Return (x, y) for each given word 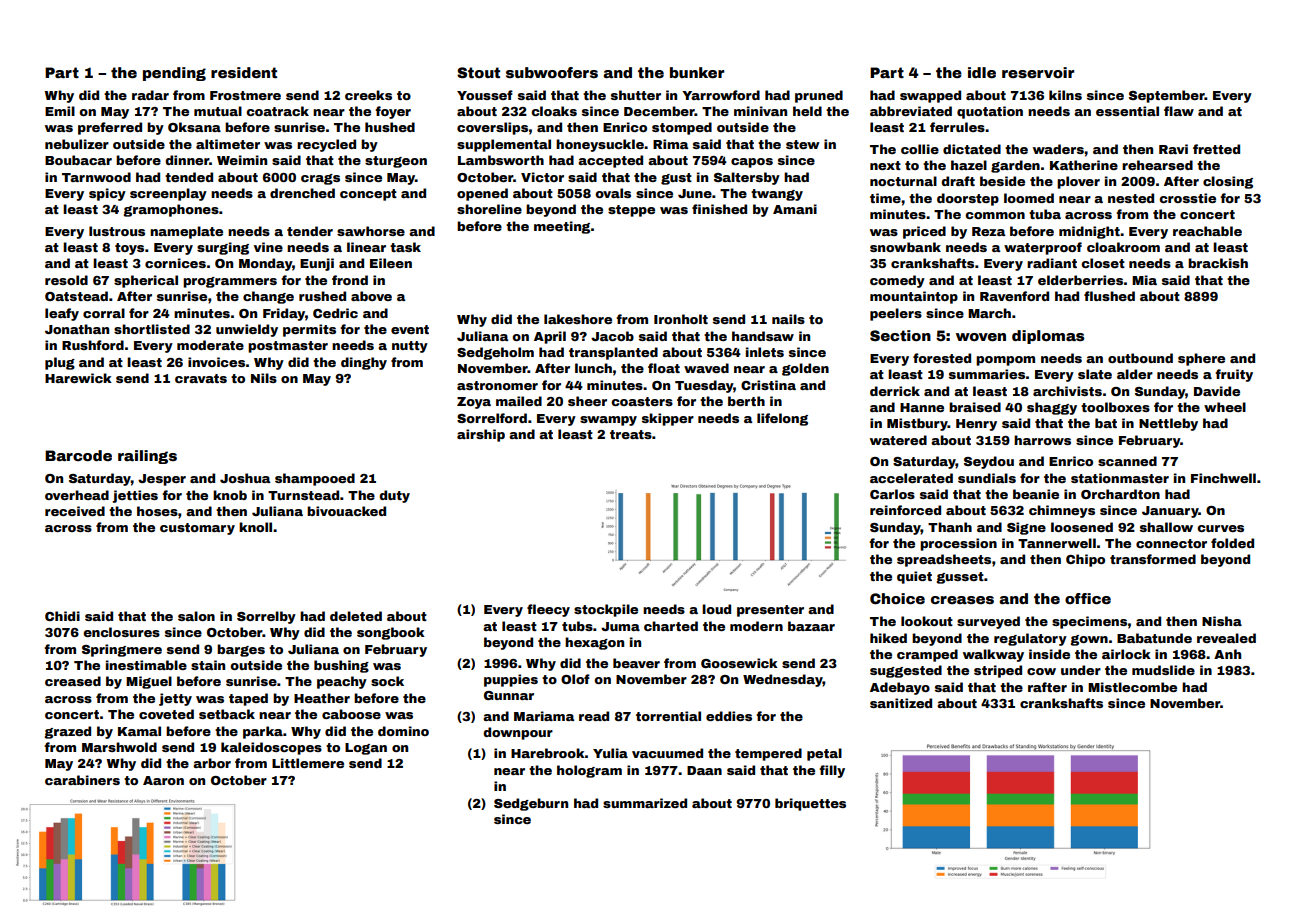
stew (803, 144)
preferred (110, 128)
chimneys (1062, 511)
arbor (212, 763)
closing (1228, 182)
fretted (1216, 149)
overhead (77, 495)
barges (241, 650)
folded (1232, 543)
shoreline (489, 209)
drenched (302, 193)
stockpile (606, 610)
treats (631, 434)
